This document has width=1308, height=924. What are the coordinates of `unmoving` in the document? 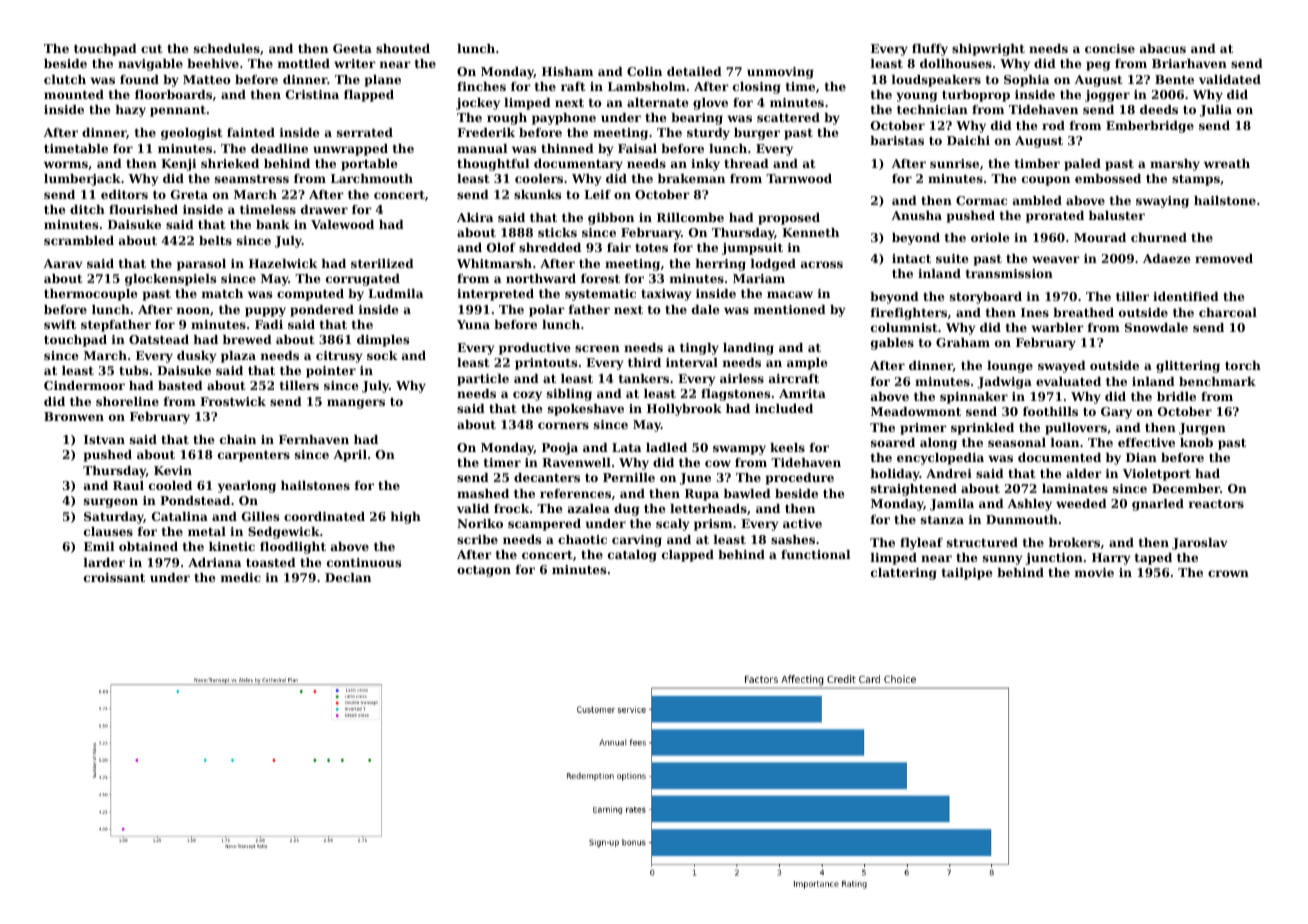 It's located at (780, 73).
